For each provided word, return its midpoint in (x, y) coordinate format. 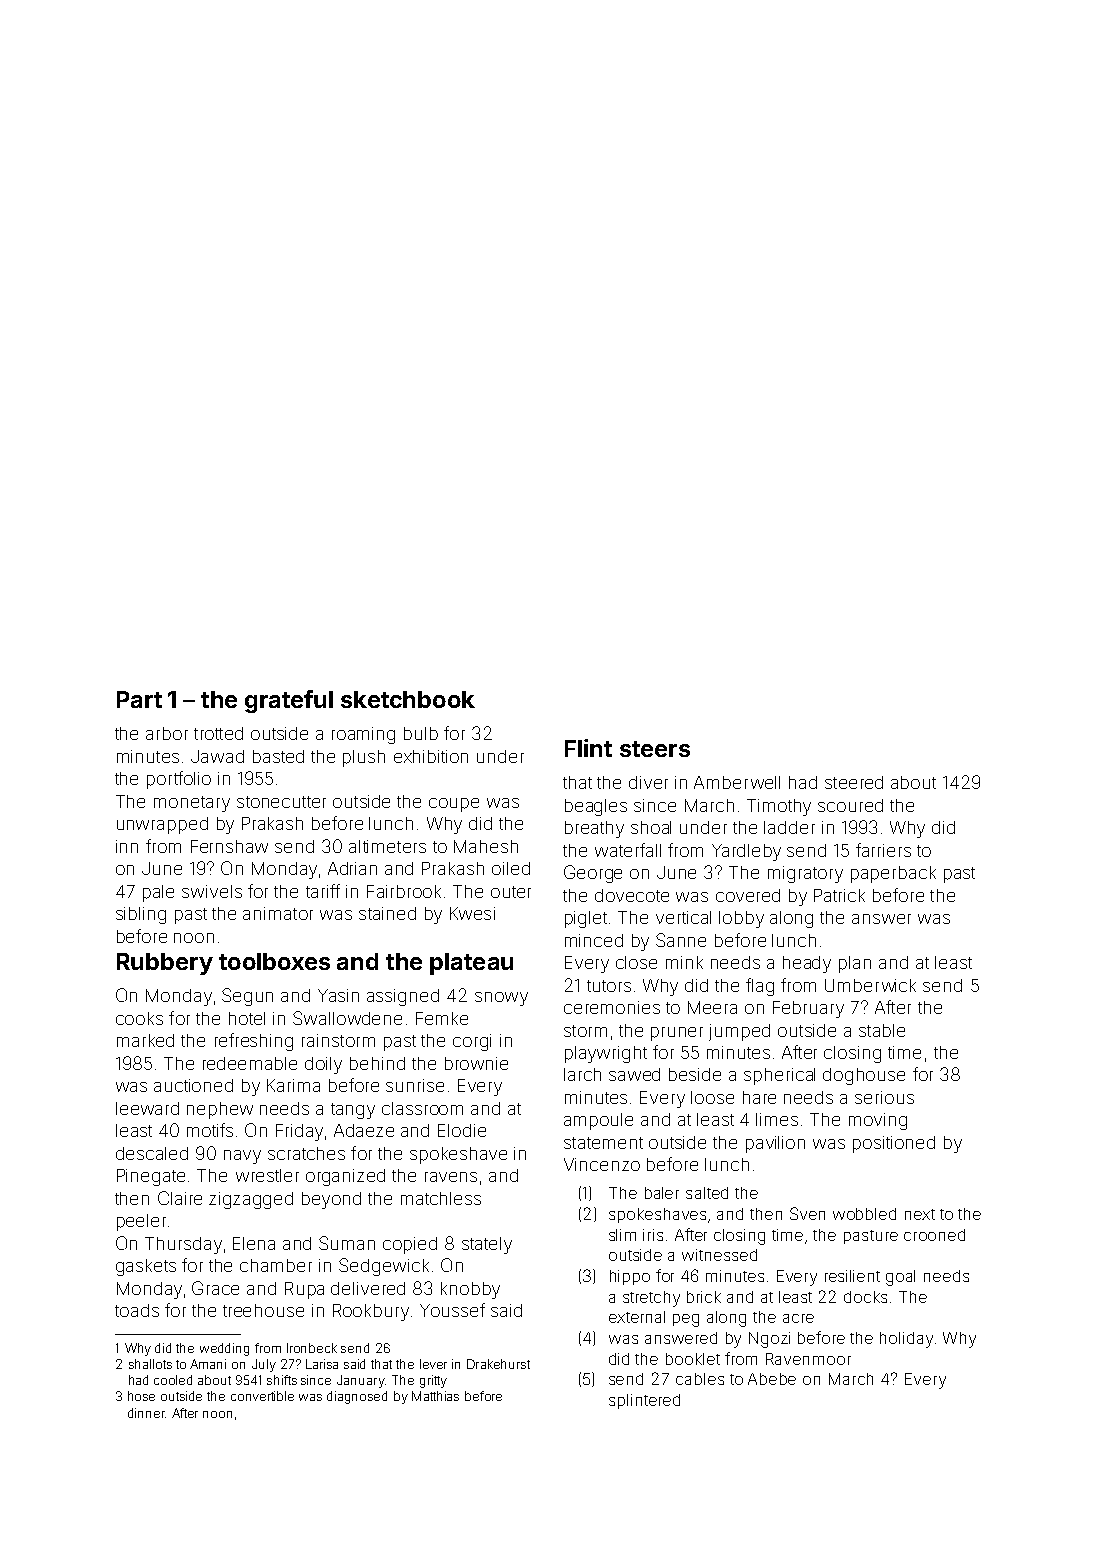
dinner (146, 1413)
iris (653, 1235)
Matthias (435, 1396)
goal (900, 1278)
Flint (588, 748)
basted (278, 756)
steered (854, 782)
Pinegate (151, 1177)
